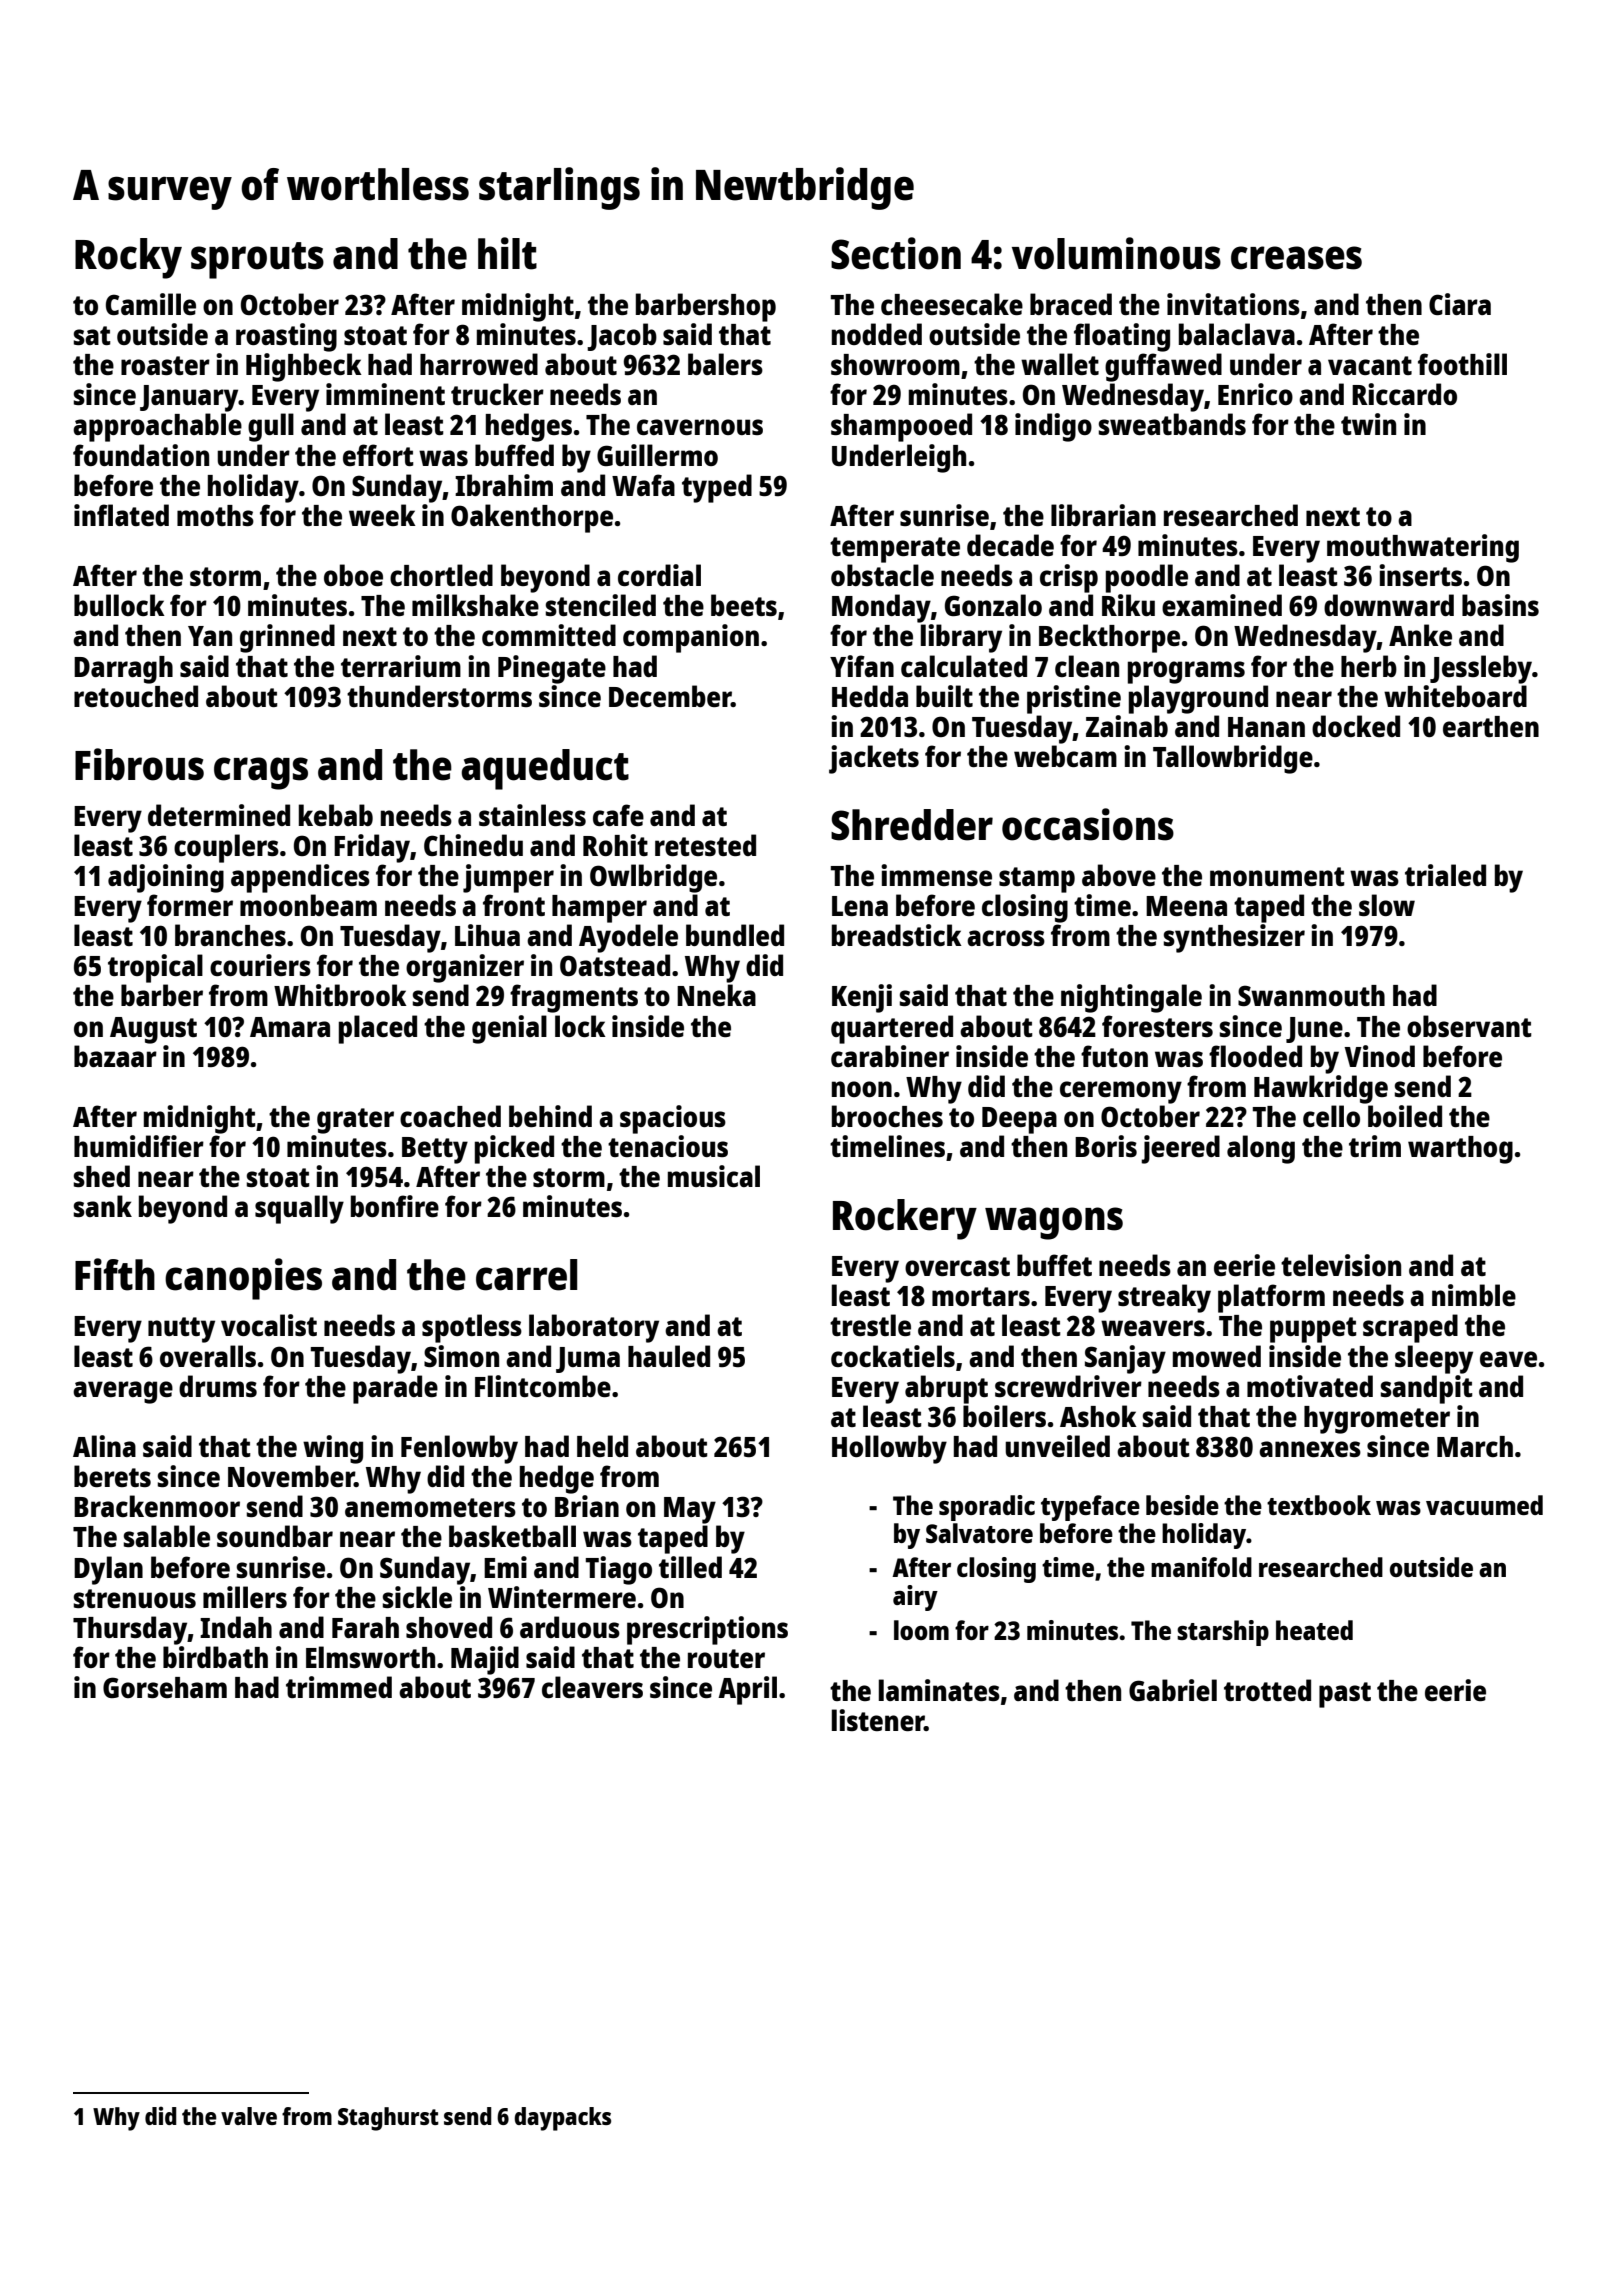 This screenshot has height=2292, width=1620. Describe the element at coordinates (507, 253) in the screenshot. I see `hilt` at that location.
